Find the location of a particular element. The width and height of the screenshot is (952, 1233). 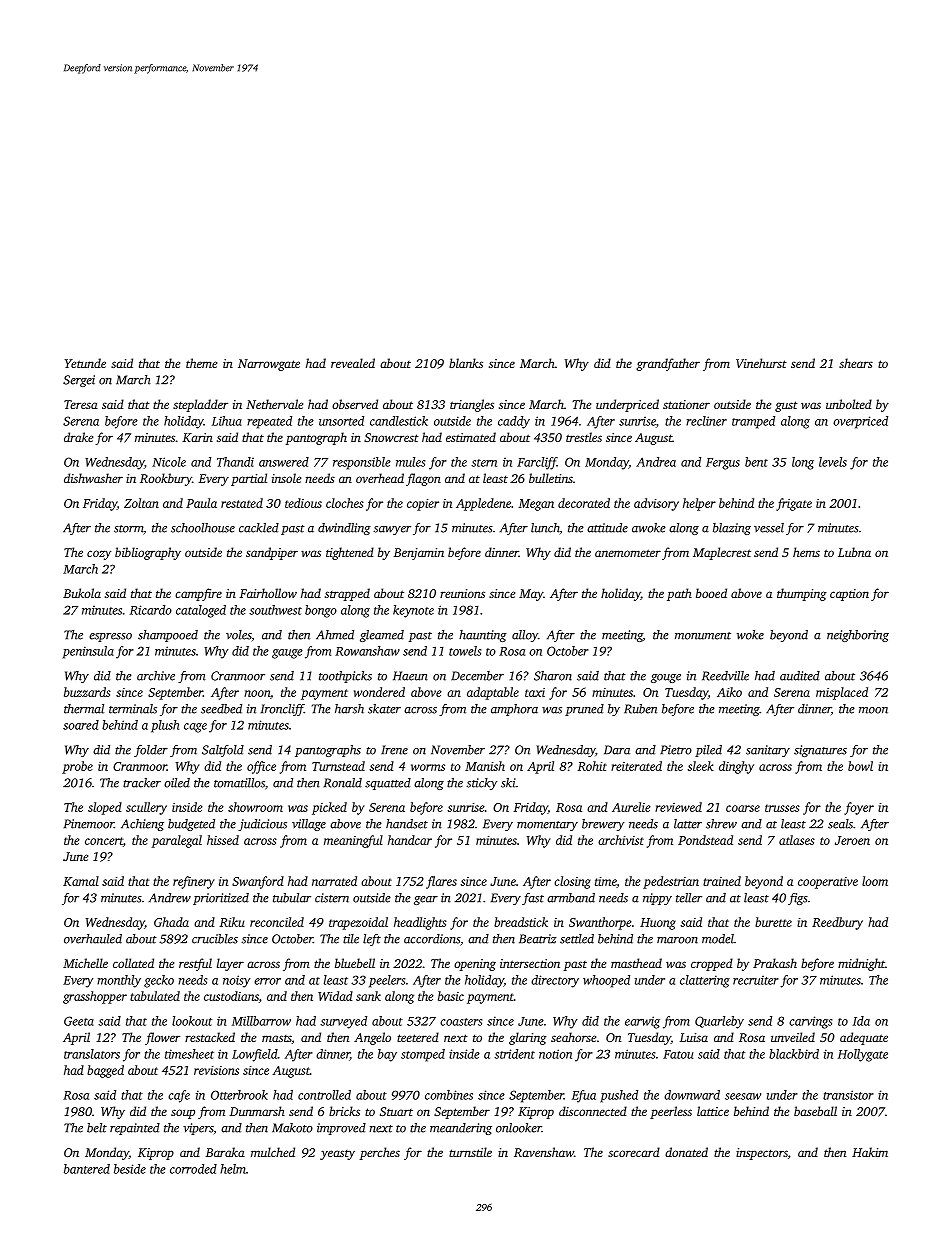

neighboring is located at coordinates (858, 636).
